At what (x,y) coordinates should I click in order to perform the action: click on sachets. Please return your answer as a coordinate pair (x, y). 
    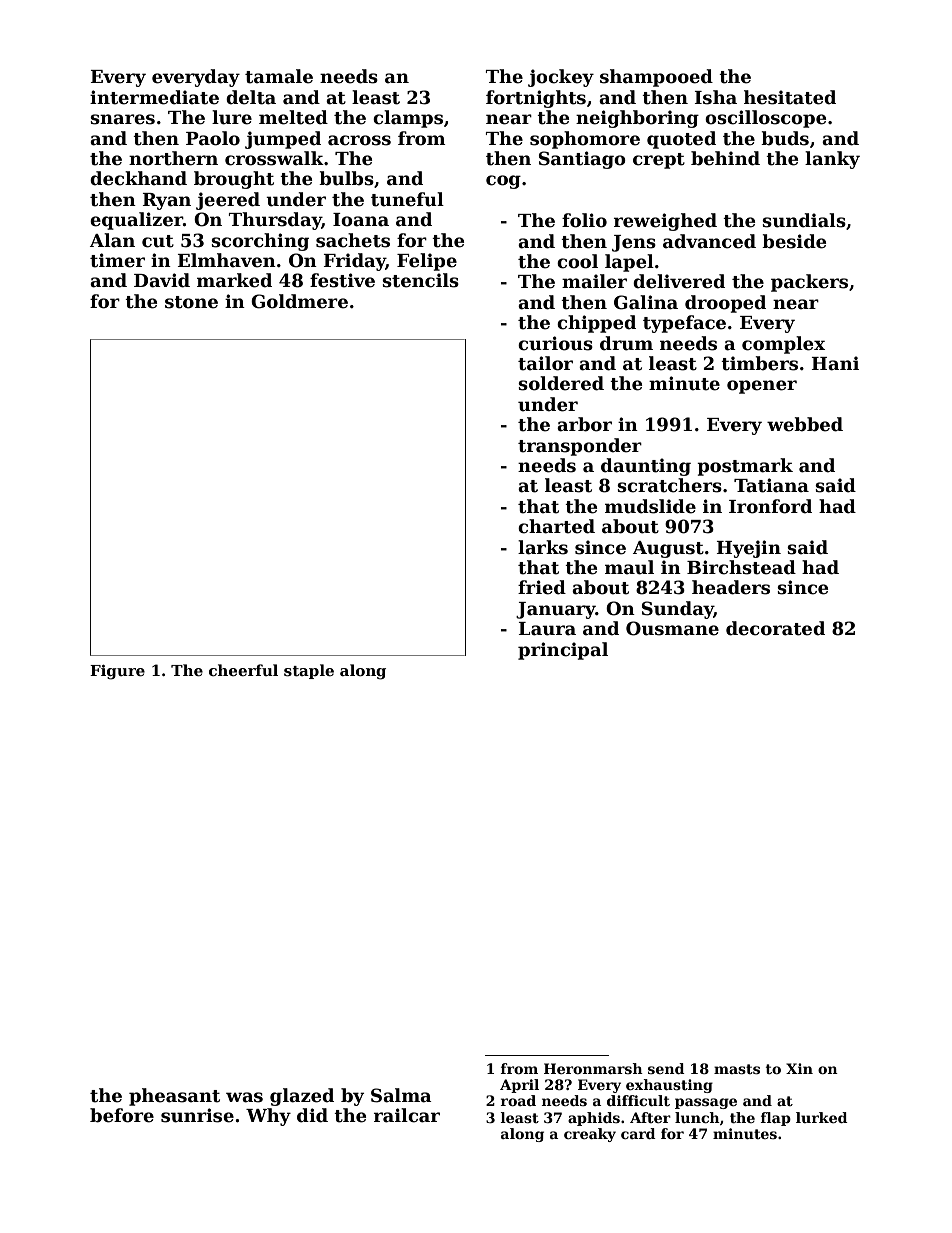
    Looking at the image, I should click on (353, 240).
